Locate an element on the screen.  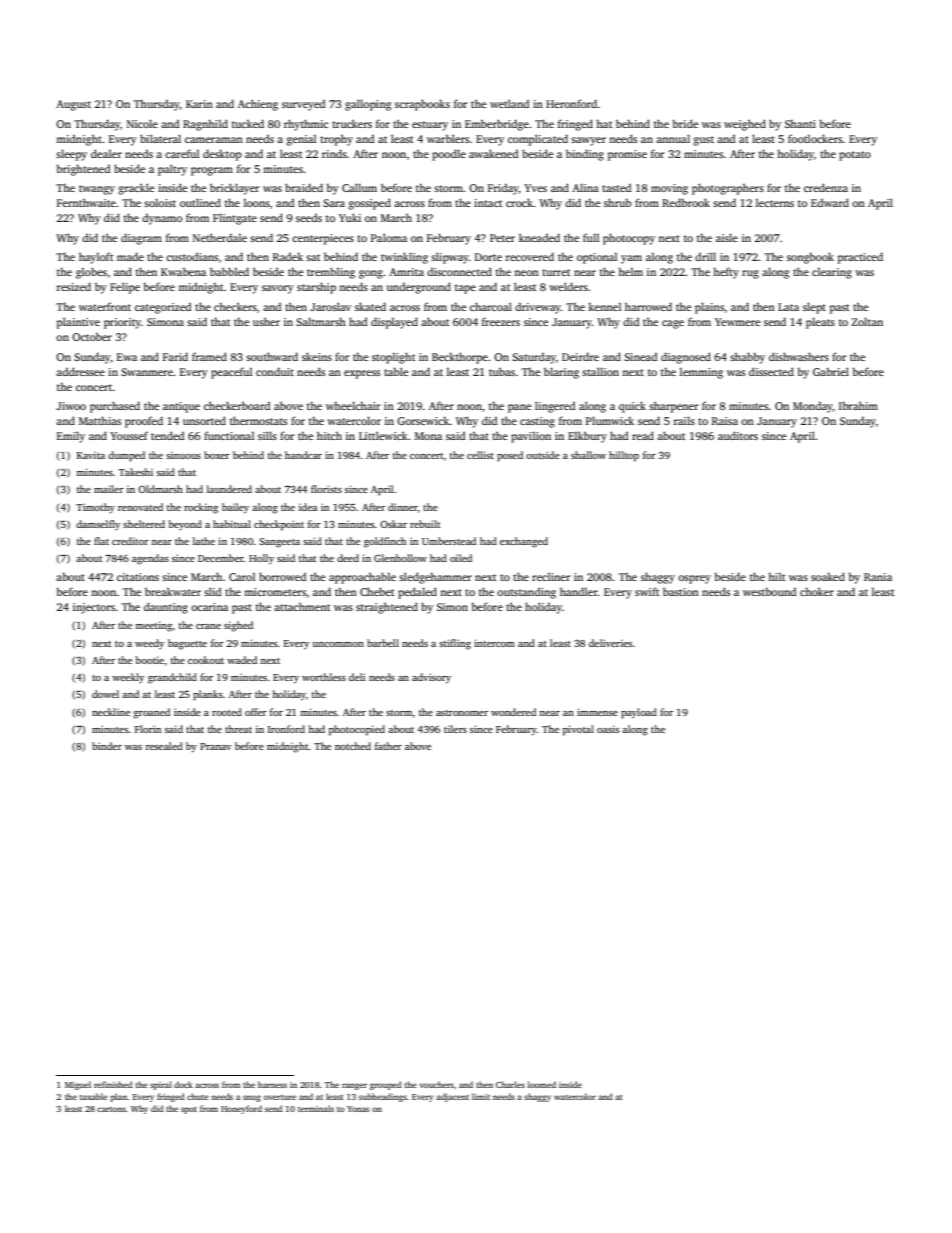
surveyed is located at coordinates (303, 105).
